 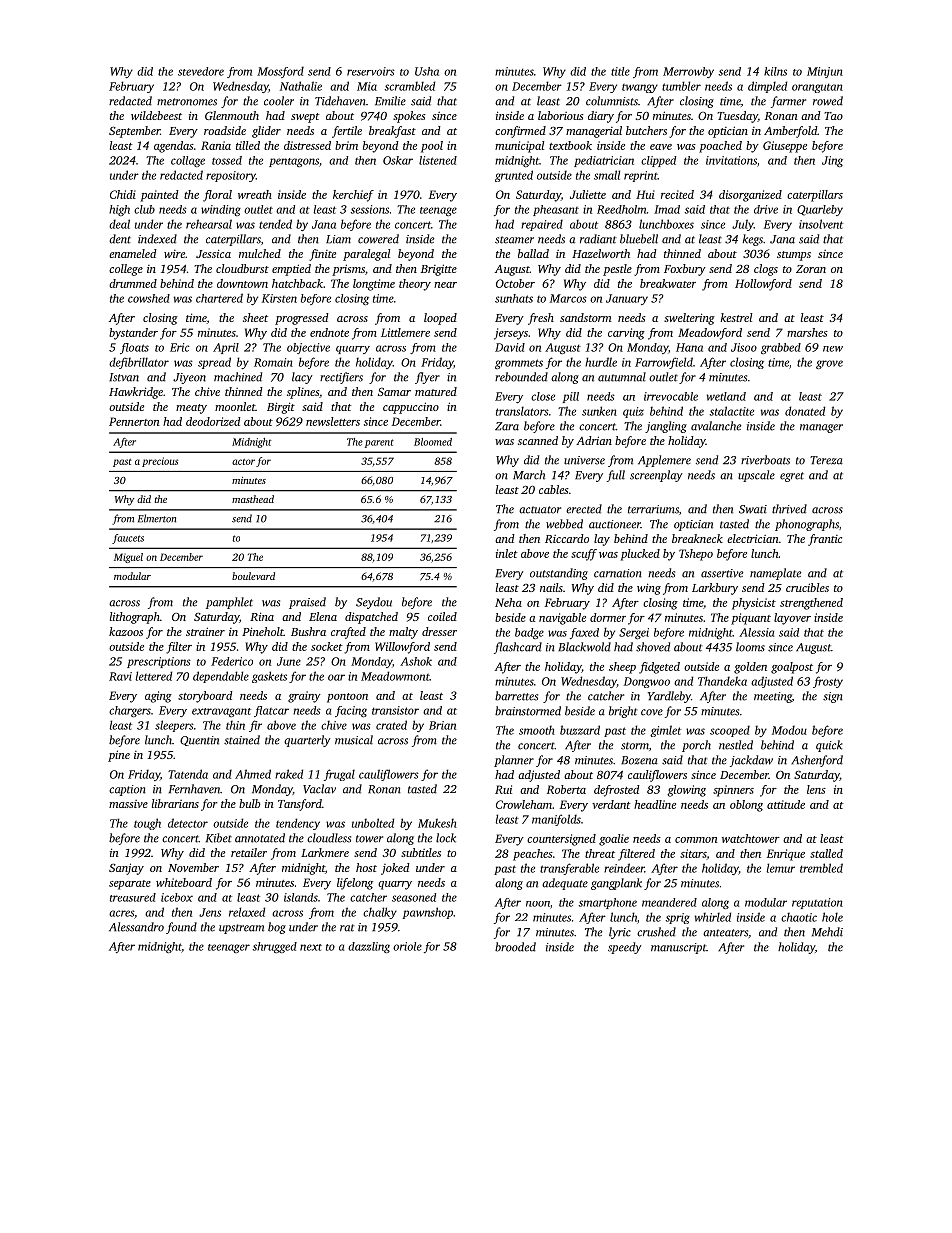 What do you see at coordinates (135, 618) in the screenshot?
I see `lithograph` at bounding box center [135, 618].
